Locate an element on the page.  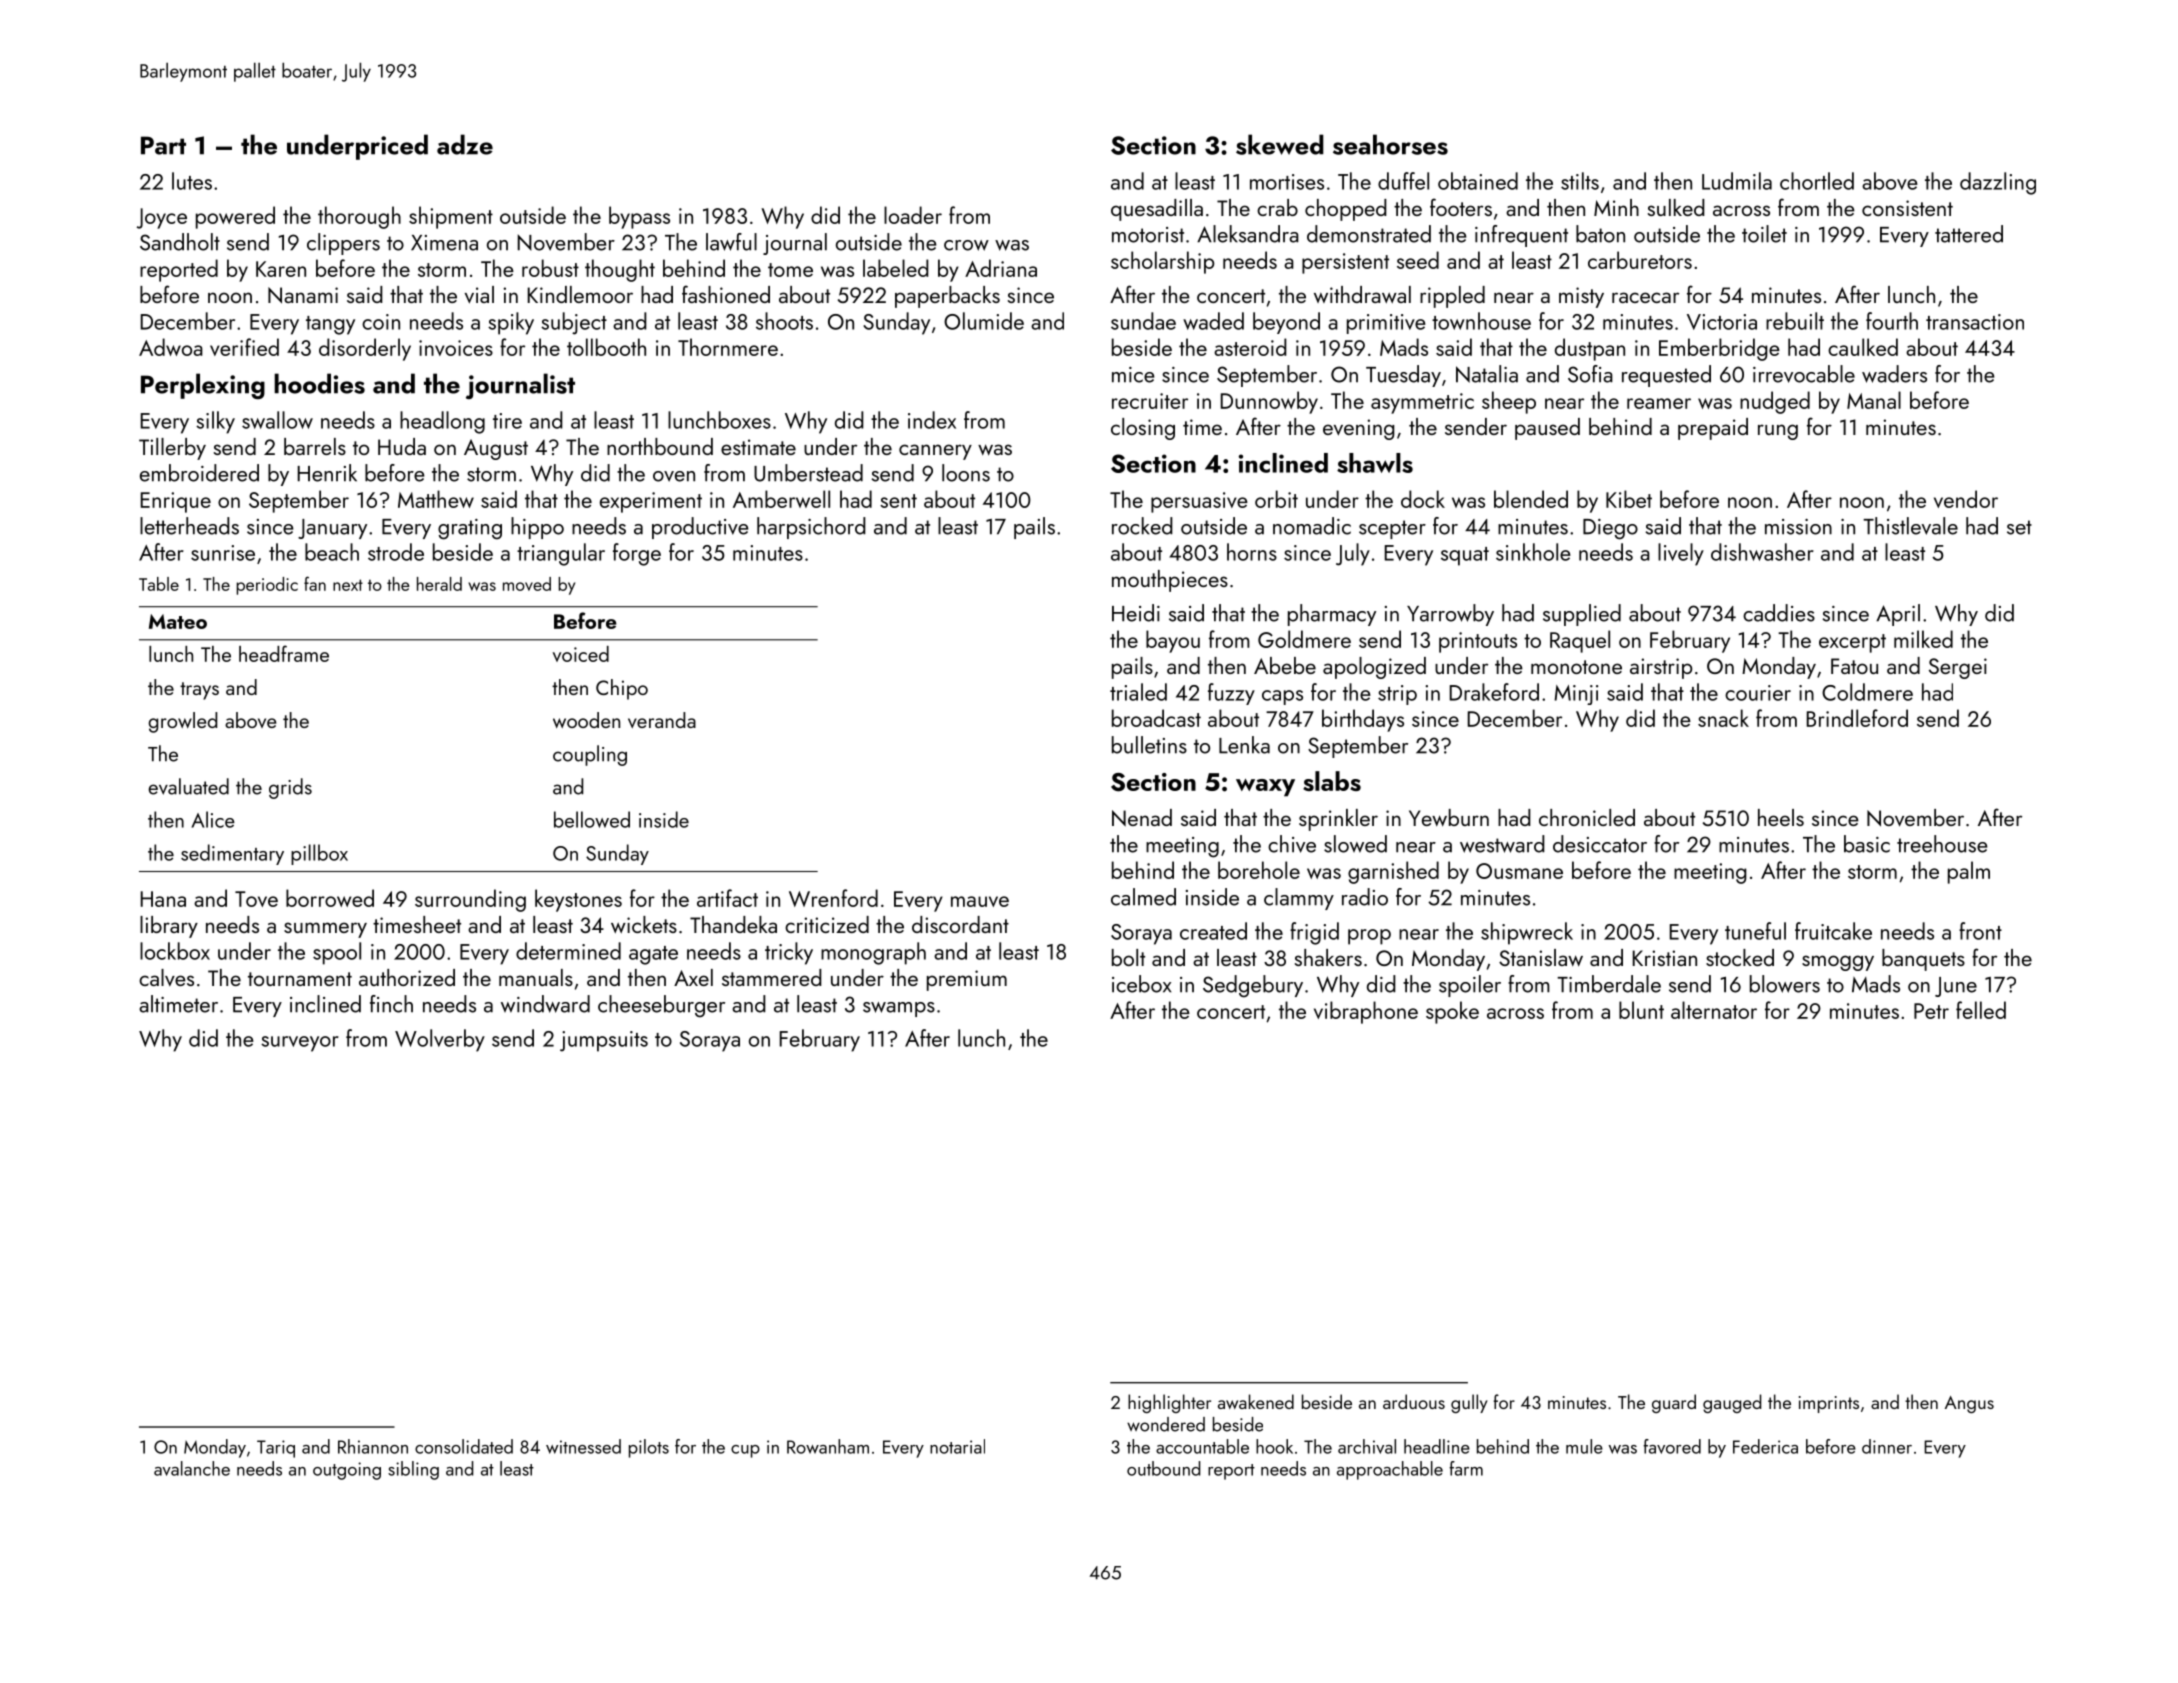
felled is located at coordinates (1981, 1010).
